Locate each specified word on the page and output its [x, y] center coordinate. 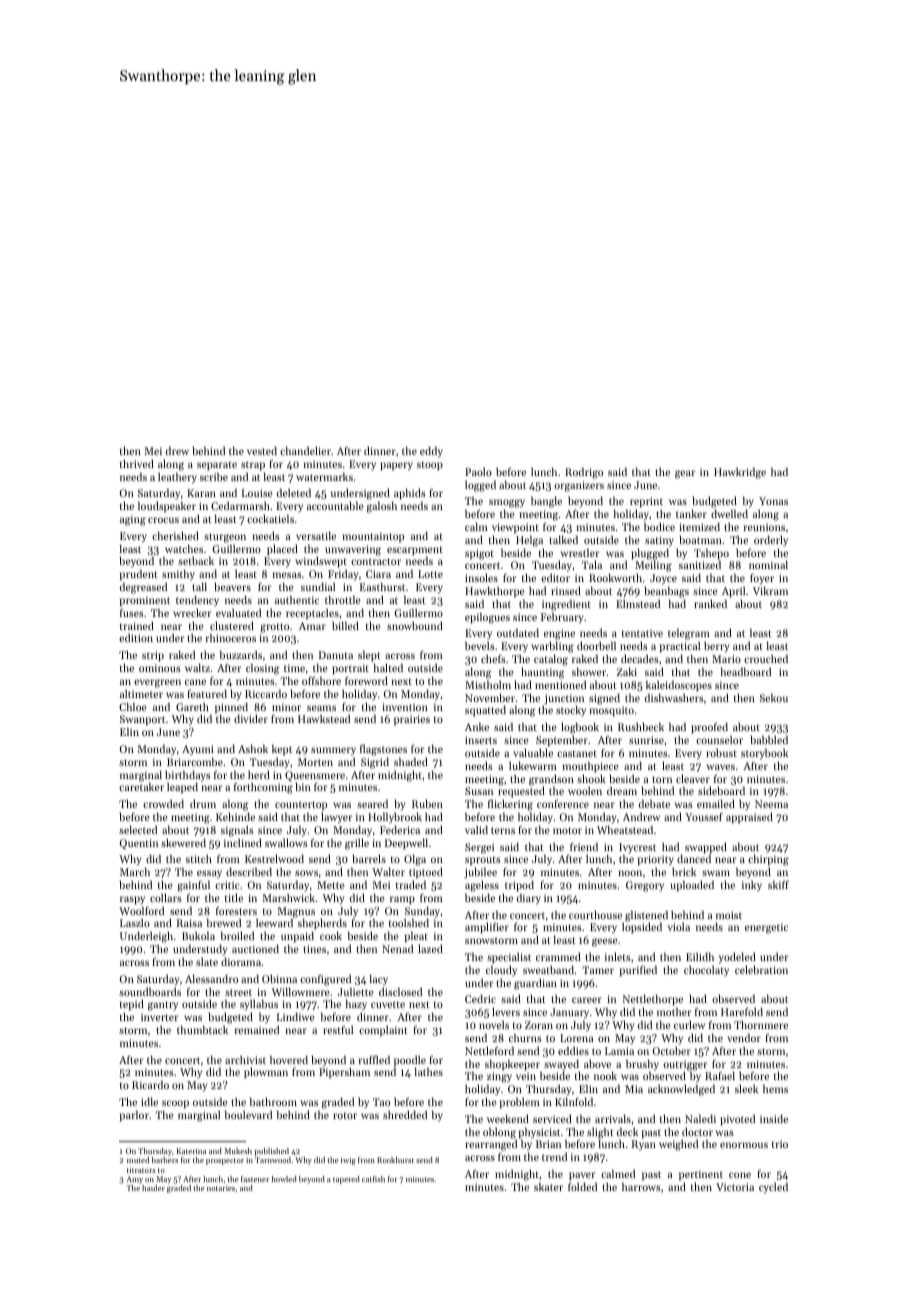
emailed [716, 803]
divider [251, 718]
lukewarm [533, 765]
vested [262, 450]
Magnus [296, 913]
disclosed [400, 991]
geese [605, 942]
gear [685, 474]
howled [284, 1179]
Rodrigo [584, 473]
